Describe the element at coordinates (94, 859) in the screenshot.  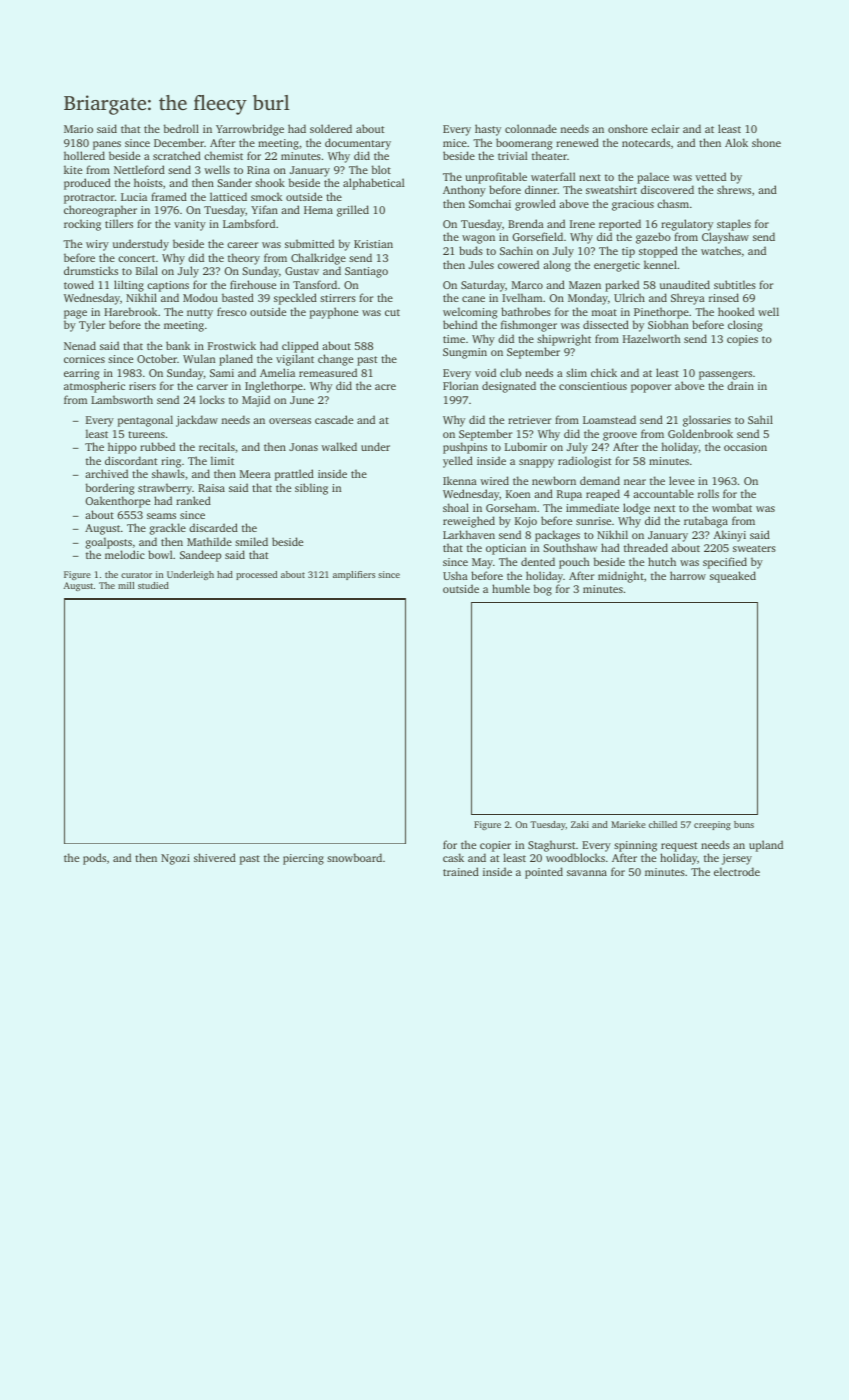
I see `pods` at that location.
